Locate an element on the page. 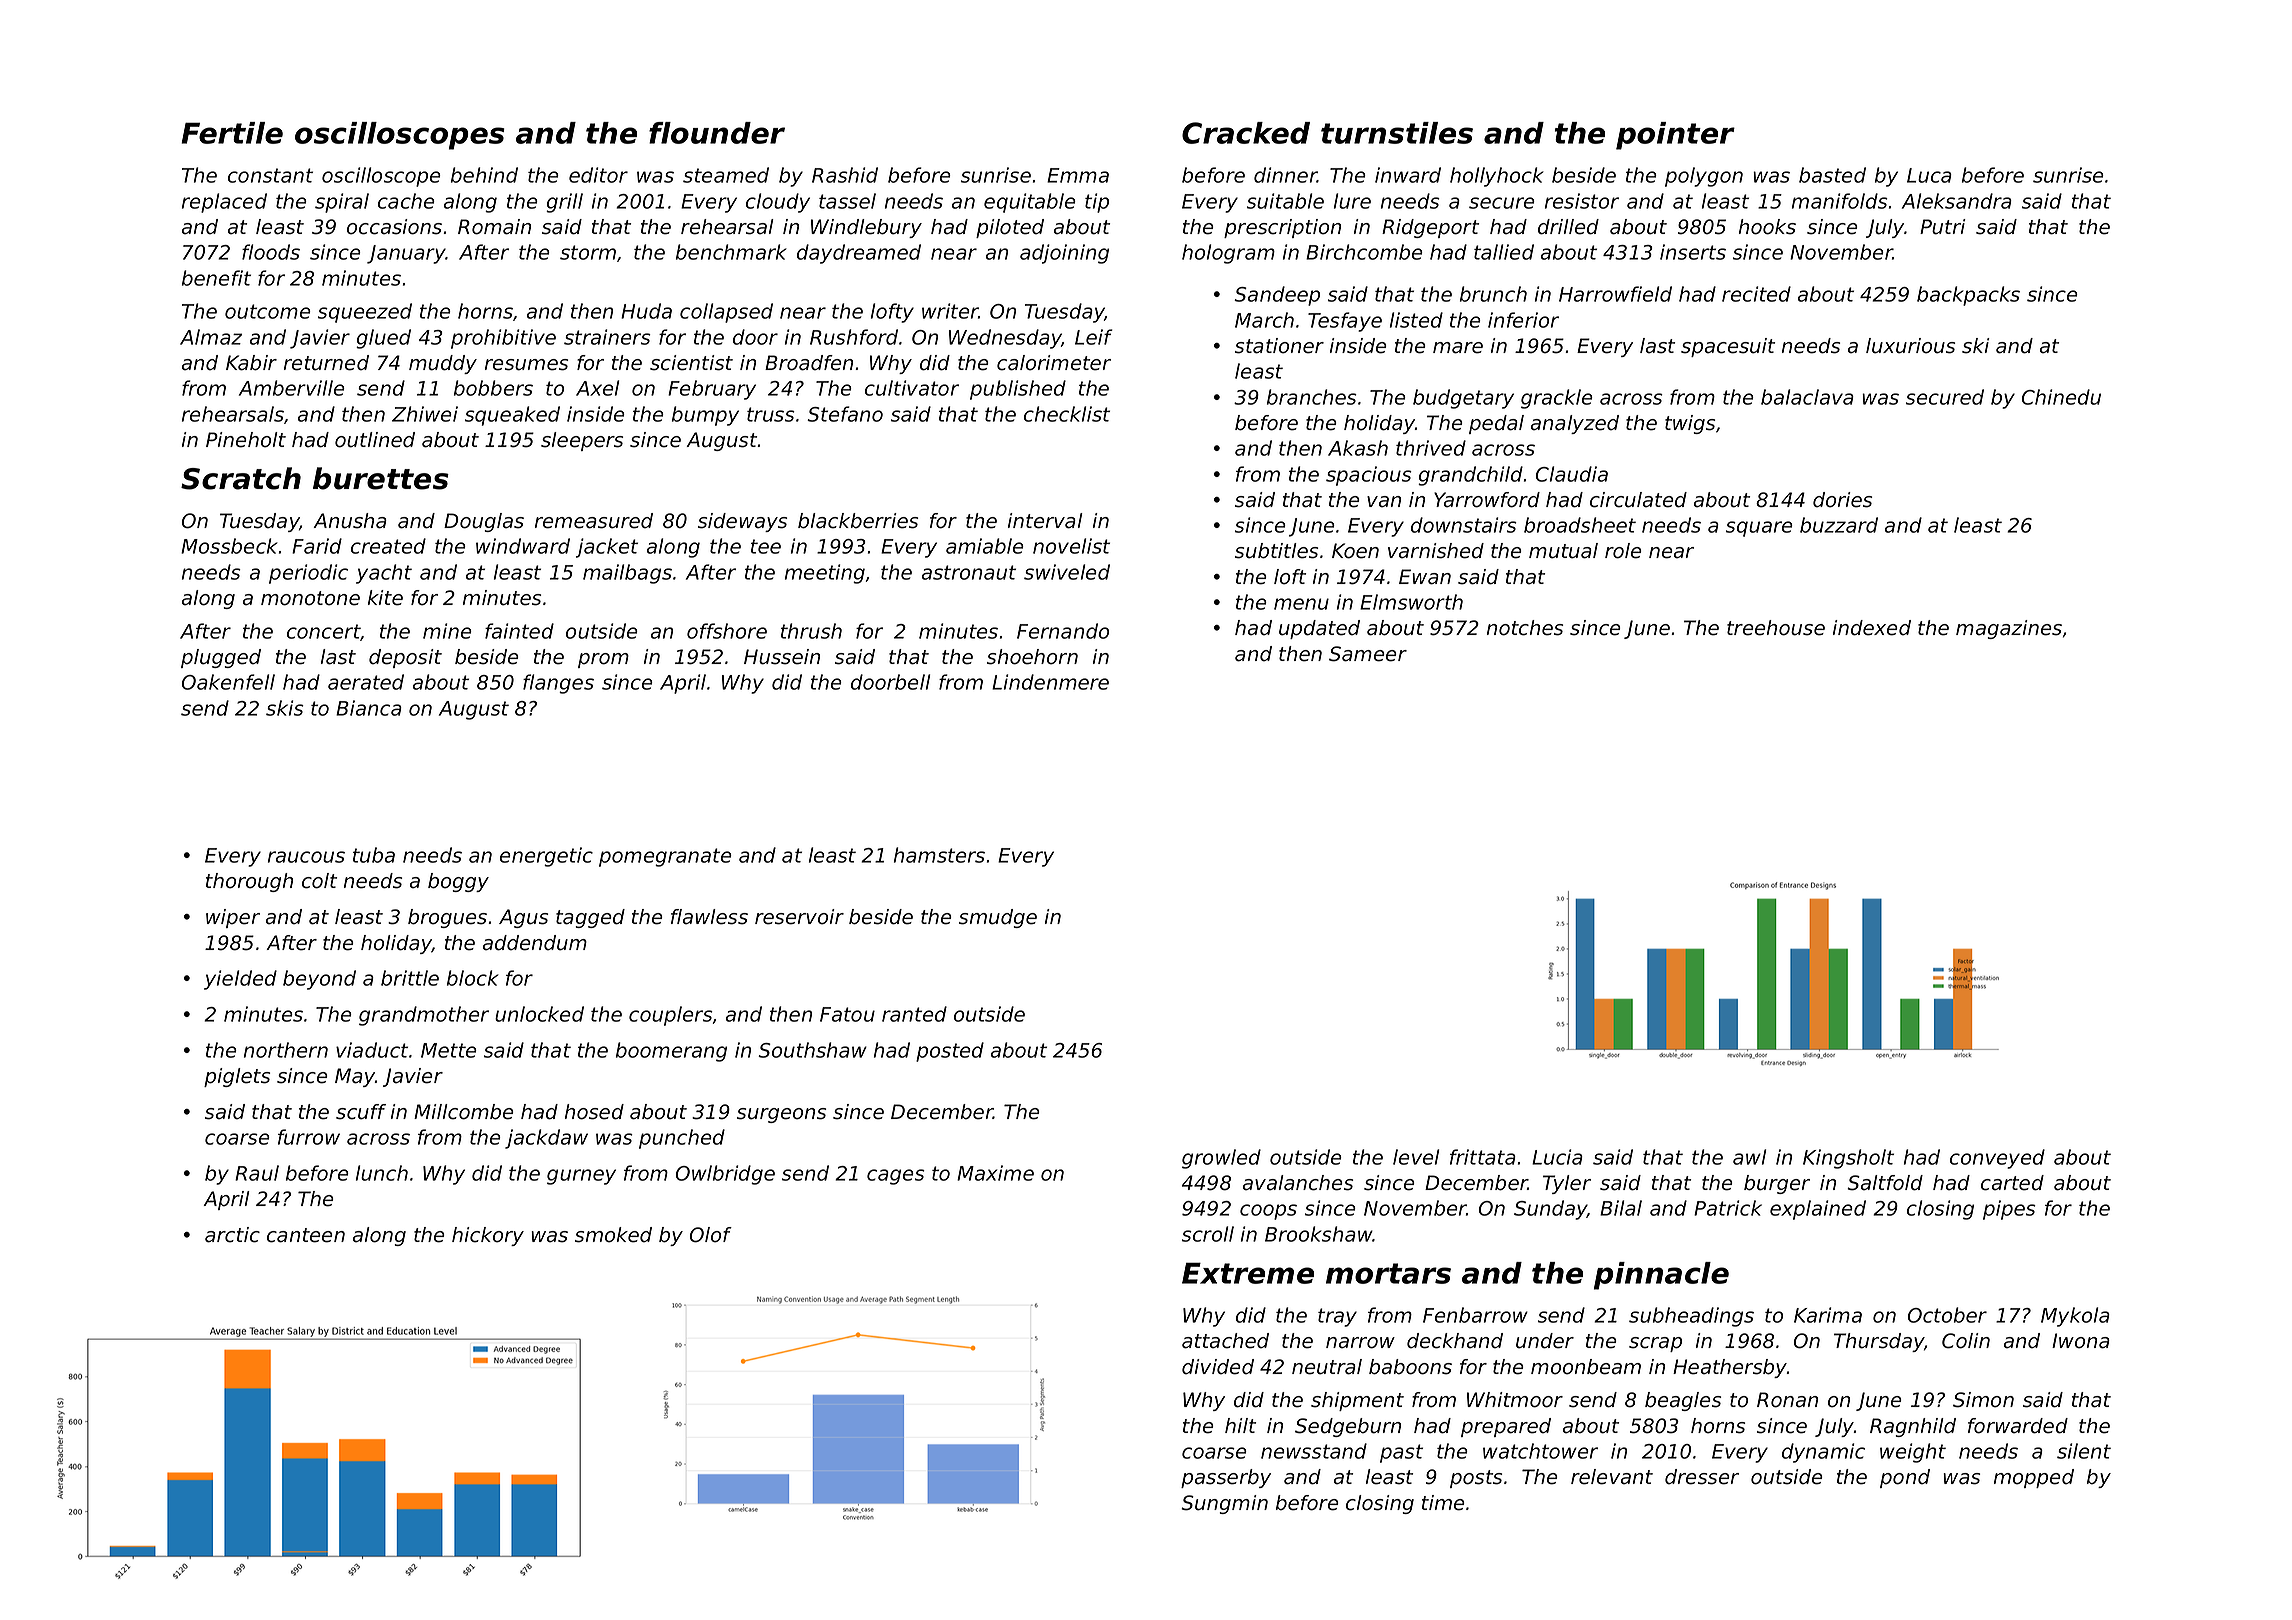 The height and width of the image is (1620, 2292). frittata is located at coordinates (1483, 1157).
